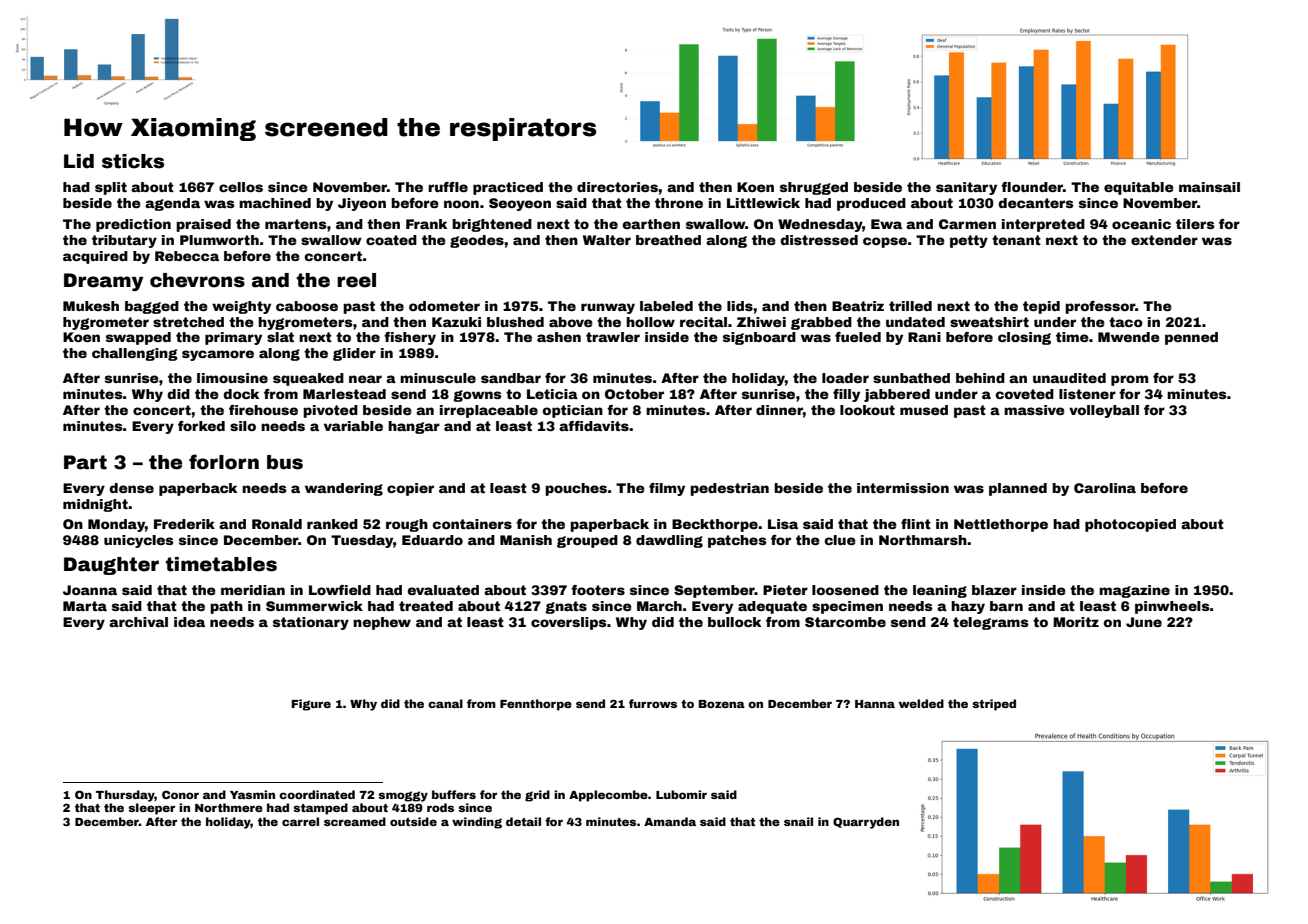  What do you see at coordinates (866, 823) in the document?
I see `Quarryden` at bounding box center [866, 823].
